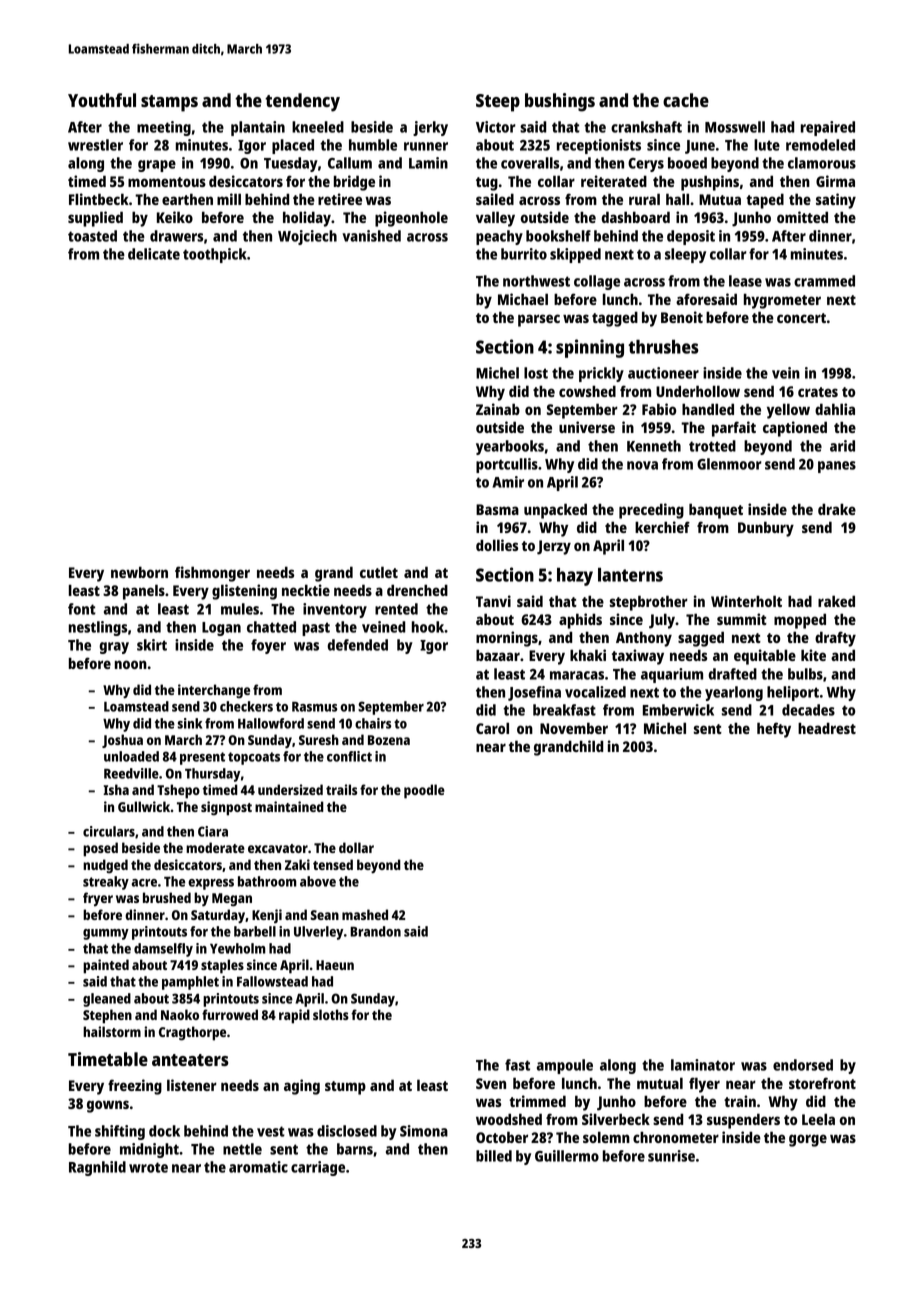 This screenshot has width=924, height=1308. What do you see at coordinates (686, 100) in the screenshot?
I see `cache` at bounding box center [686, 100].
